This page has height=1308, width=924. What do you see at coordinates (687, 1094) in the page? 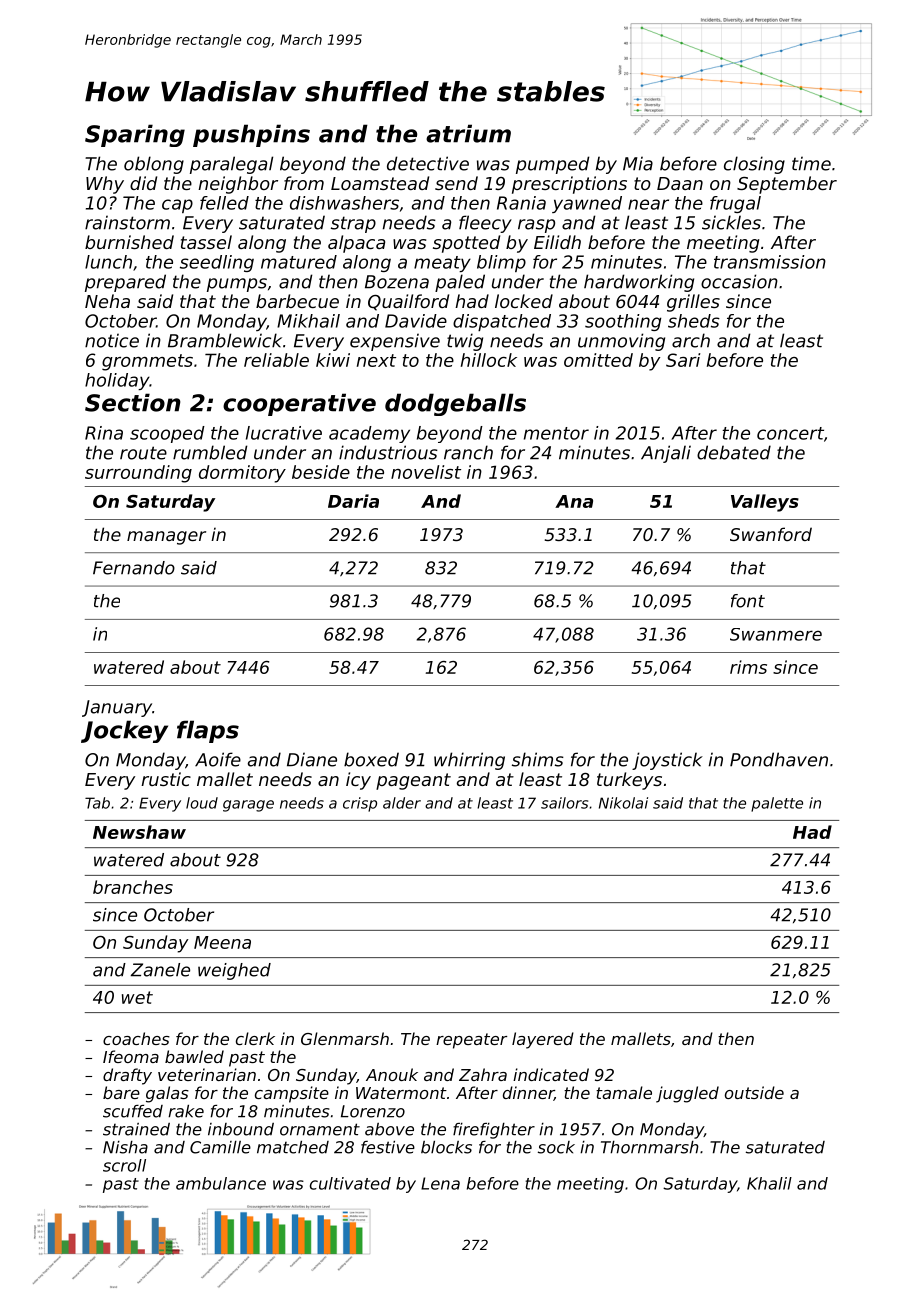
I see `juggled` at bounding box center [687, 1094].
